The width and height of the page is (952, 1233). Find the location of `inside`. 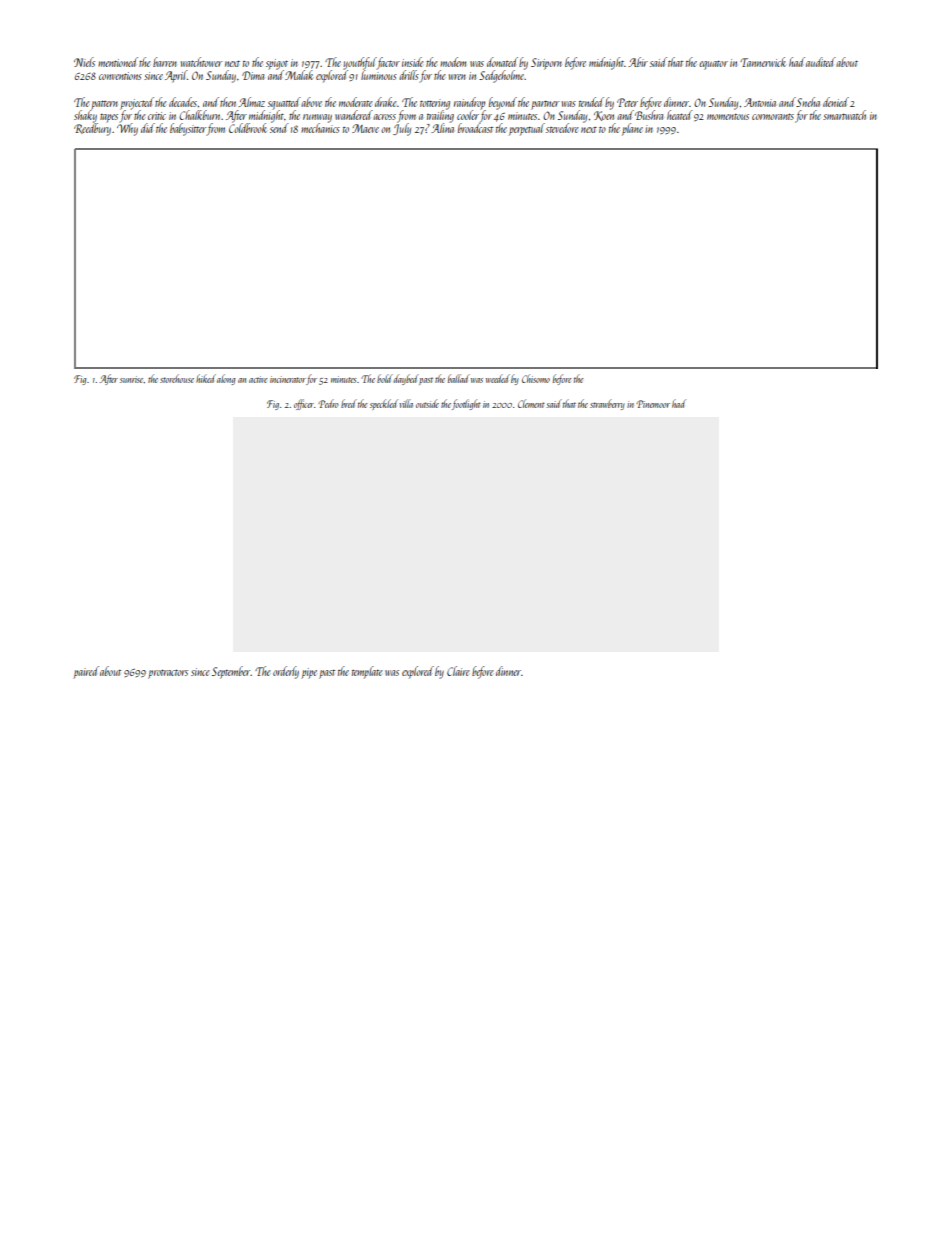

inside is located at coordinates (412, 62).
